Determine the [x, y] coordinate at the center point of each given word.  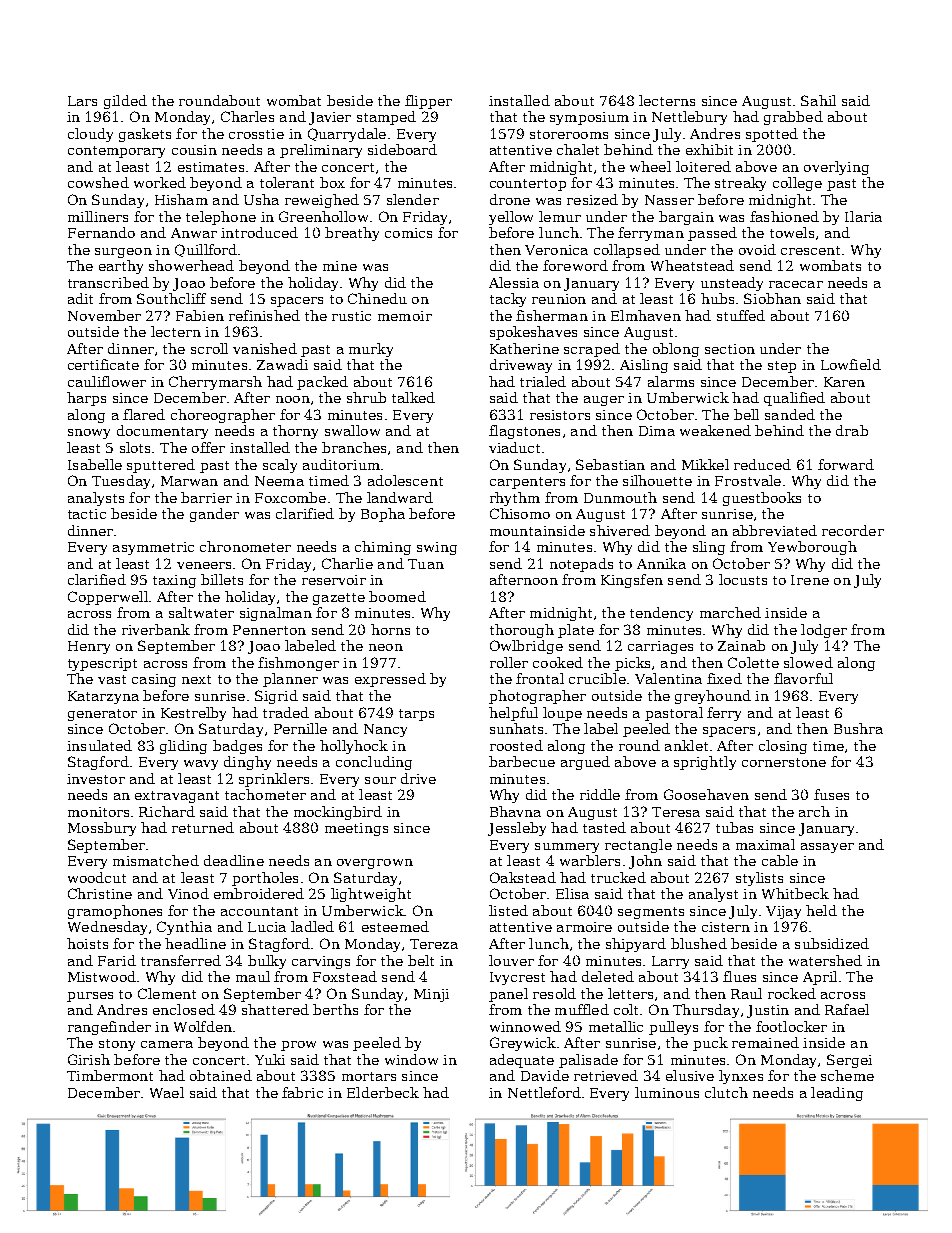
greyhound [713, 697]
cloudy [90, 135]
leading [837, 1094]
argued [585, 763]
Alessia [514, 282]
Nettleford [544, 1092]
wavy [201, 765]
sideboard [402, 149]
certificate [103, 364]
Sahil [818, 100]
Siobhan [772, 298]
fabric [302, 1092]
